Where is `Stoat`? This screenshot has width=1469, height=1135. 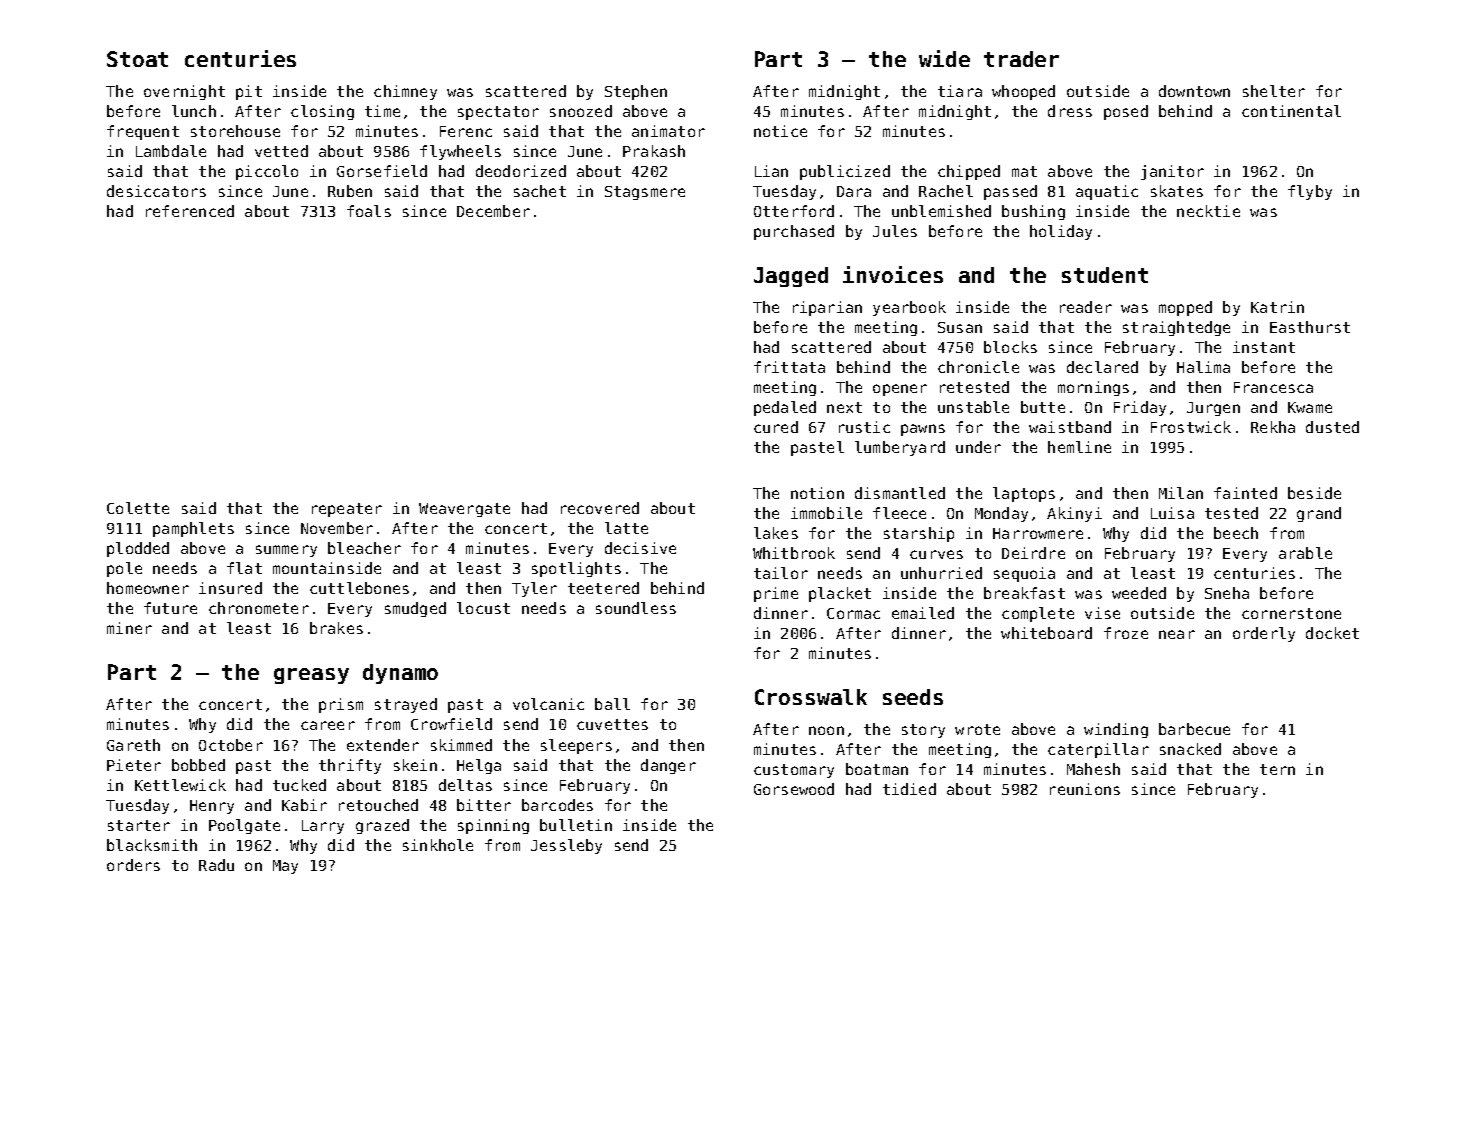 Stoat is located at coordinates (137, 59).
